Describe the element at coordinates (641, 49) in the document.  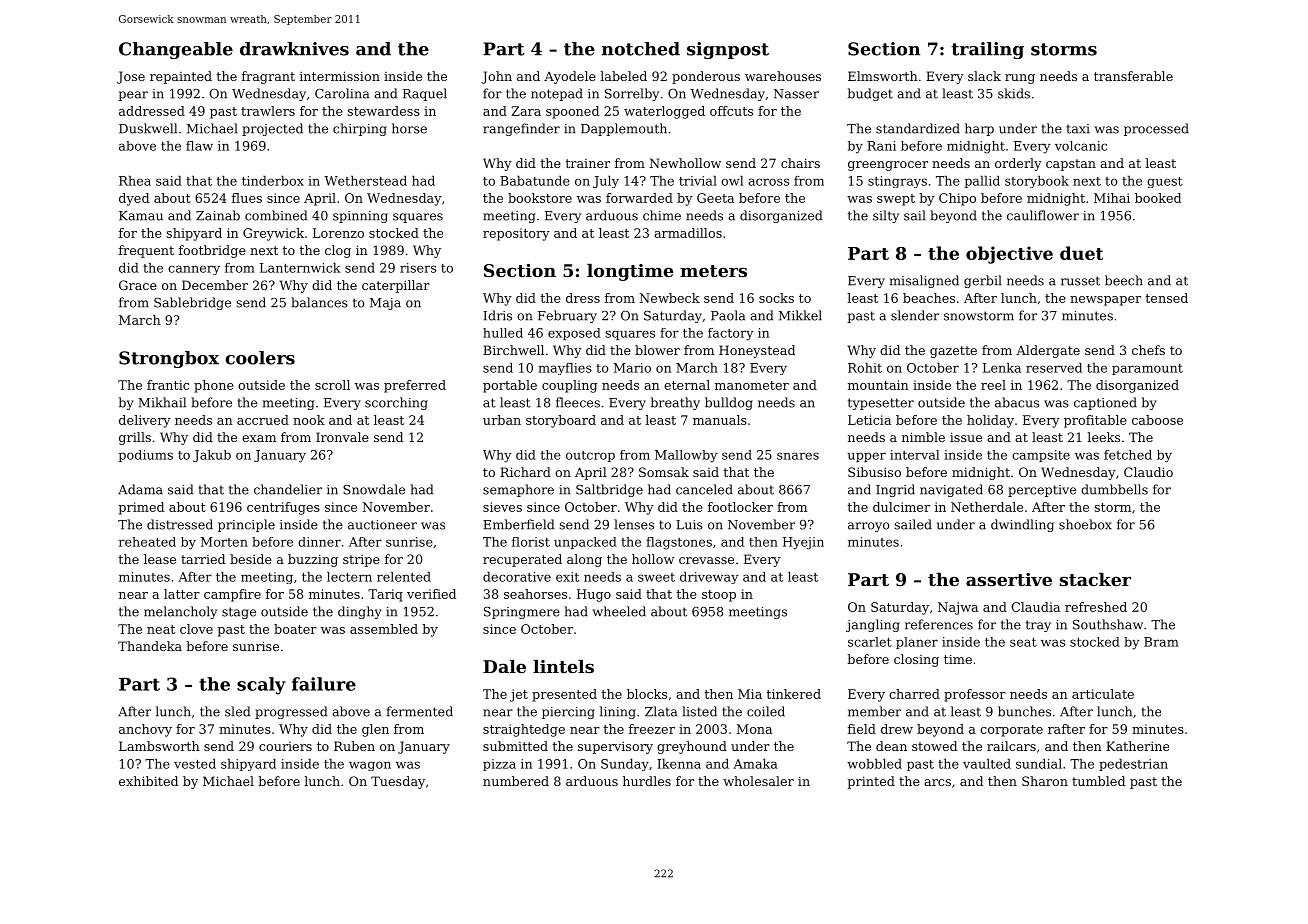
I see `notched` at that location.
